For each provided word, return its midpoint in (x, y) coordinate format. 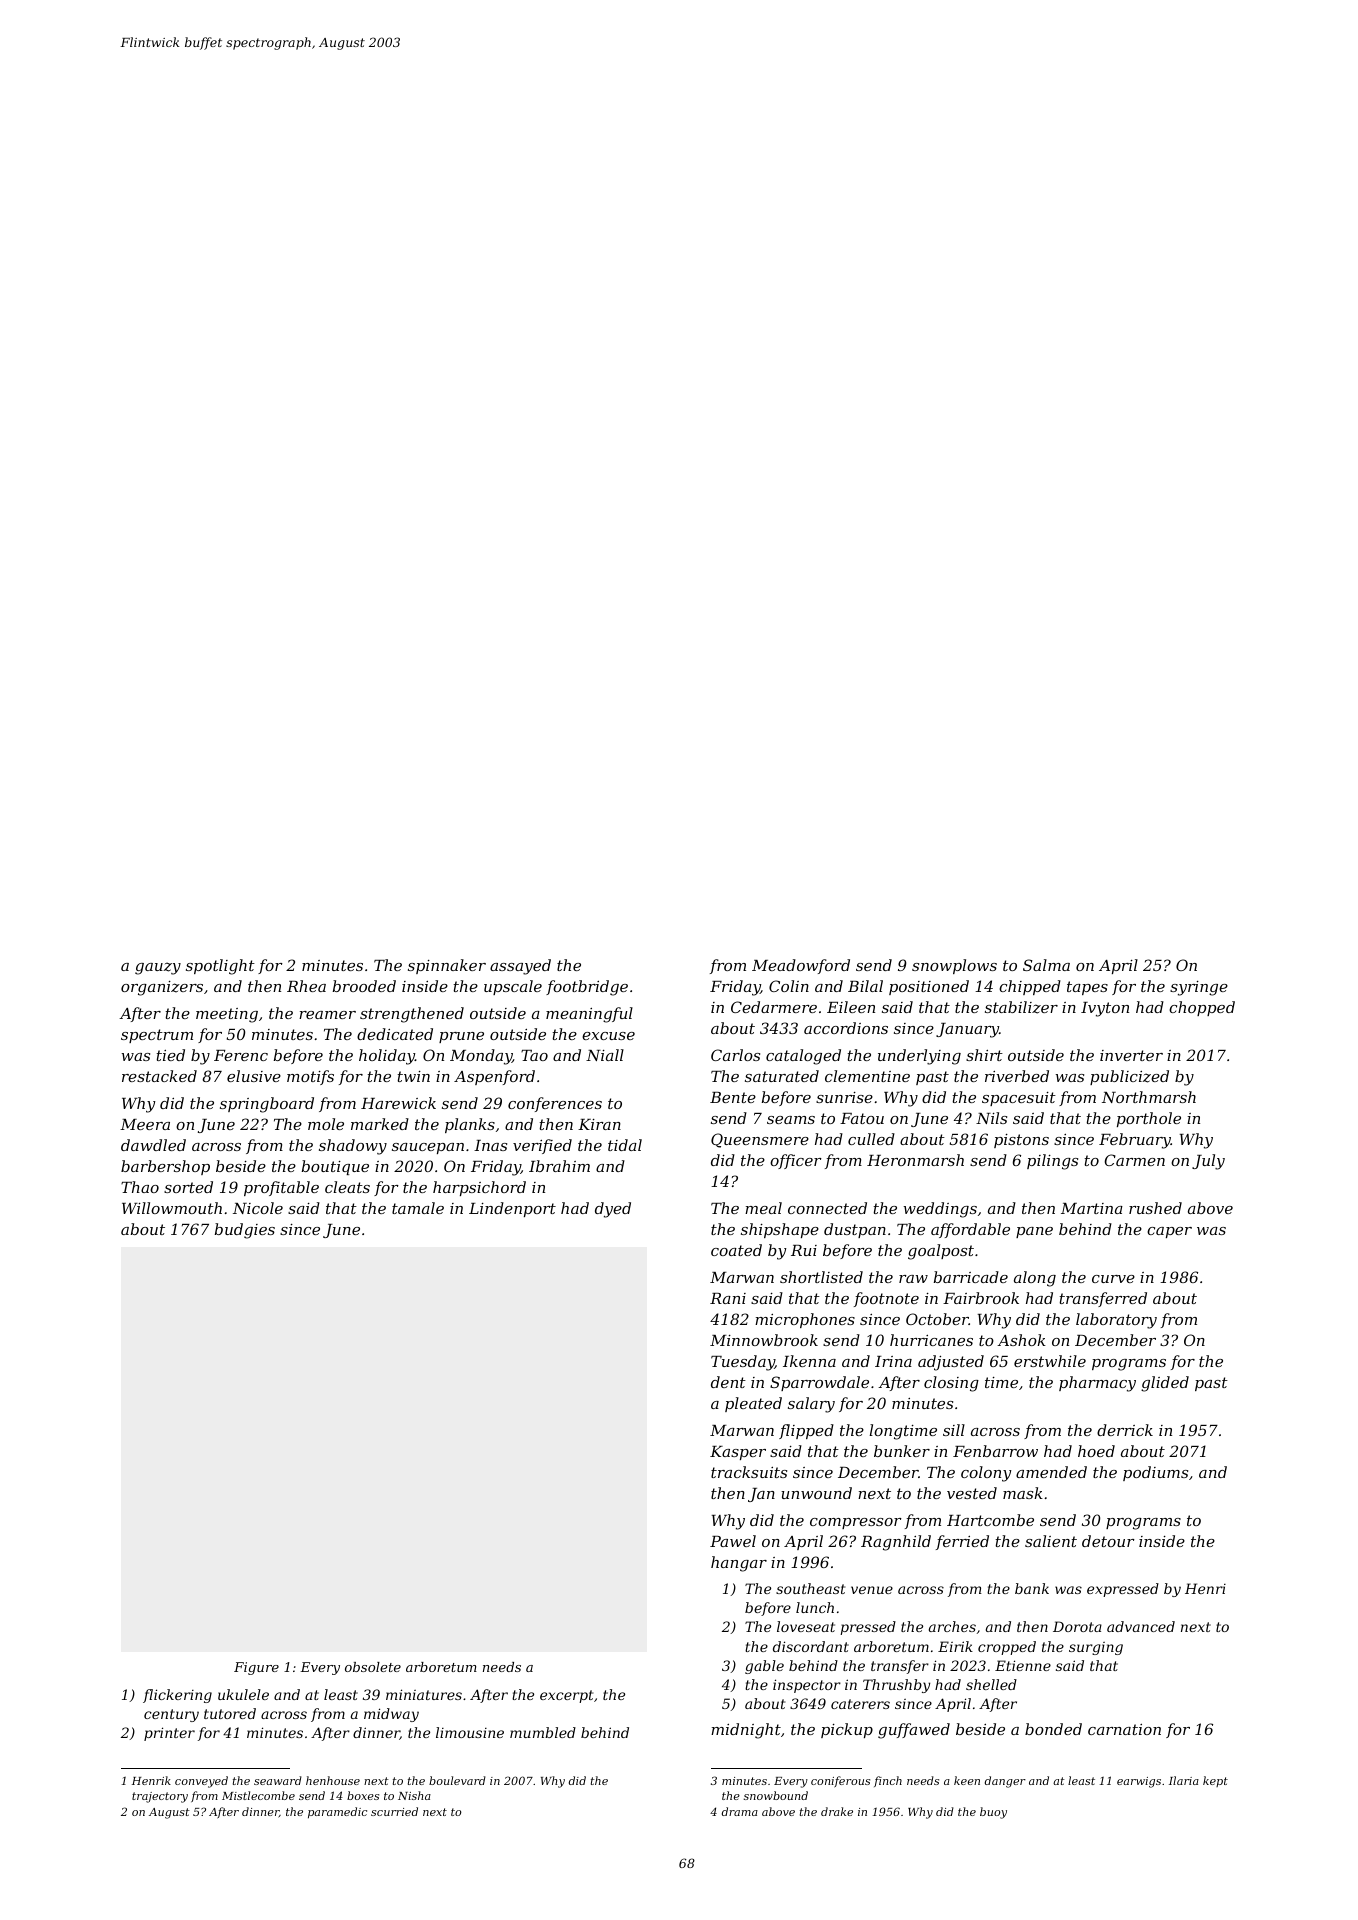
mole (326, 1124)
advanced (1141, 1626)
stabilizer (1021, 1007)
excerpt (566, 1696)
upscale (513, 987)
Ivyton (1105, 1009)
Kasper (738, 1453)
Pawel (733, 1541)
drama (740, 1811)
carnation (1124, 1729)
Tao (534, 1055)
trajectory (160, 1797)
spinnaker (447, 966)
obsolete (373, 1667)
